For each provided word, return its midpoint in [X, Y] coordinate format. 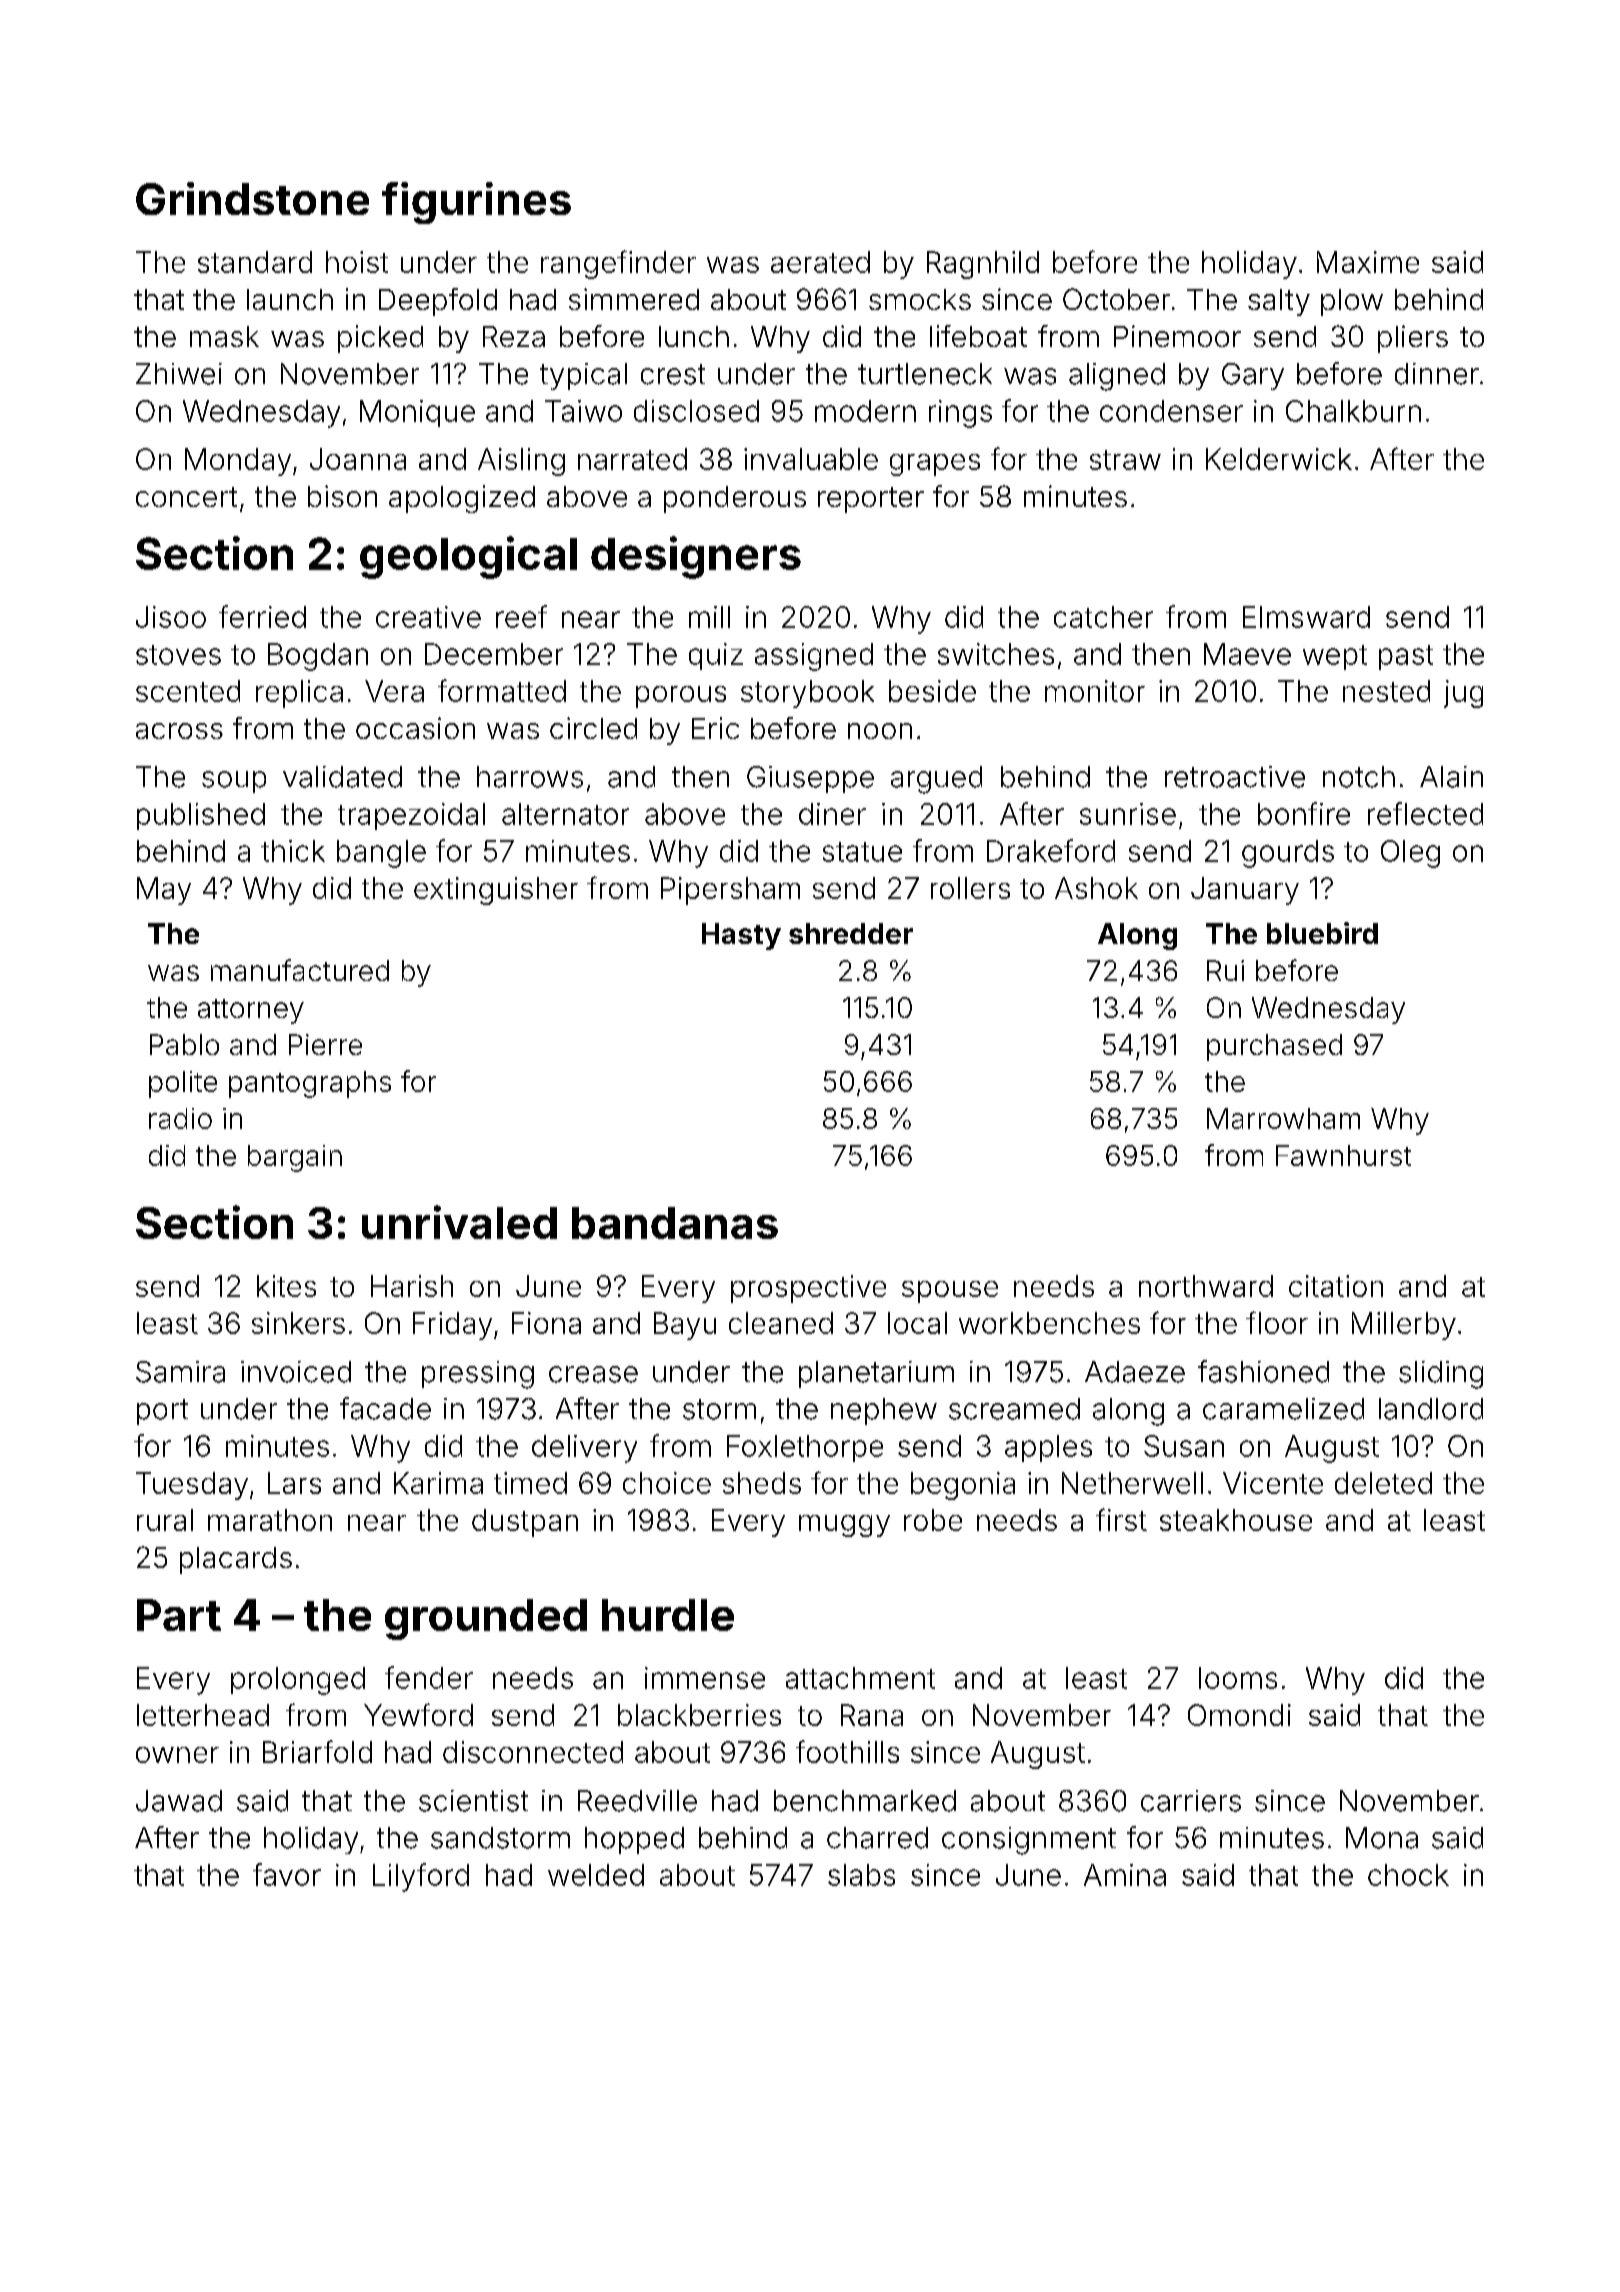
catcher [1103, 617]
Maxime [1368, 262]
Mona [1382, 1838]
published [201, 816]
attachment [860, 1678]
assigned [814, 657]
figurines [476, 203]
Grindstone [252, 198]
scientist [473, 1801]
